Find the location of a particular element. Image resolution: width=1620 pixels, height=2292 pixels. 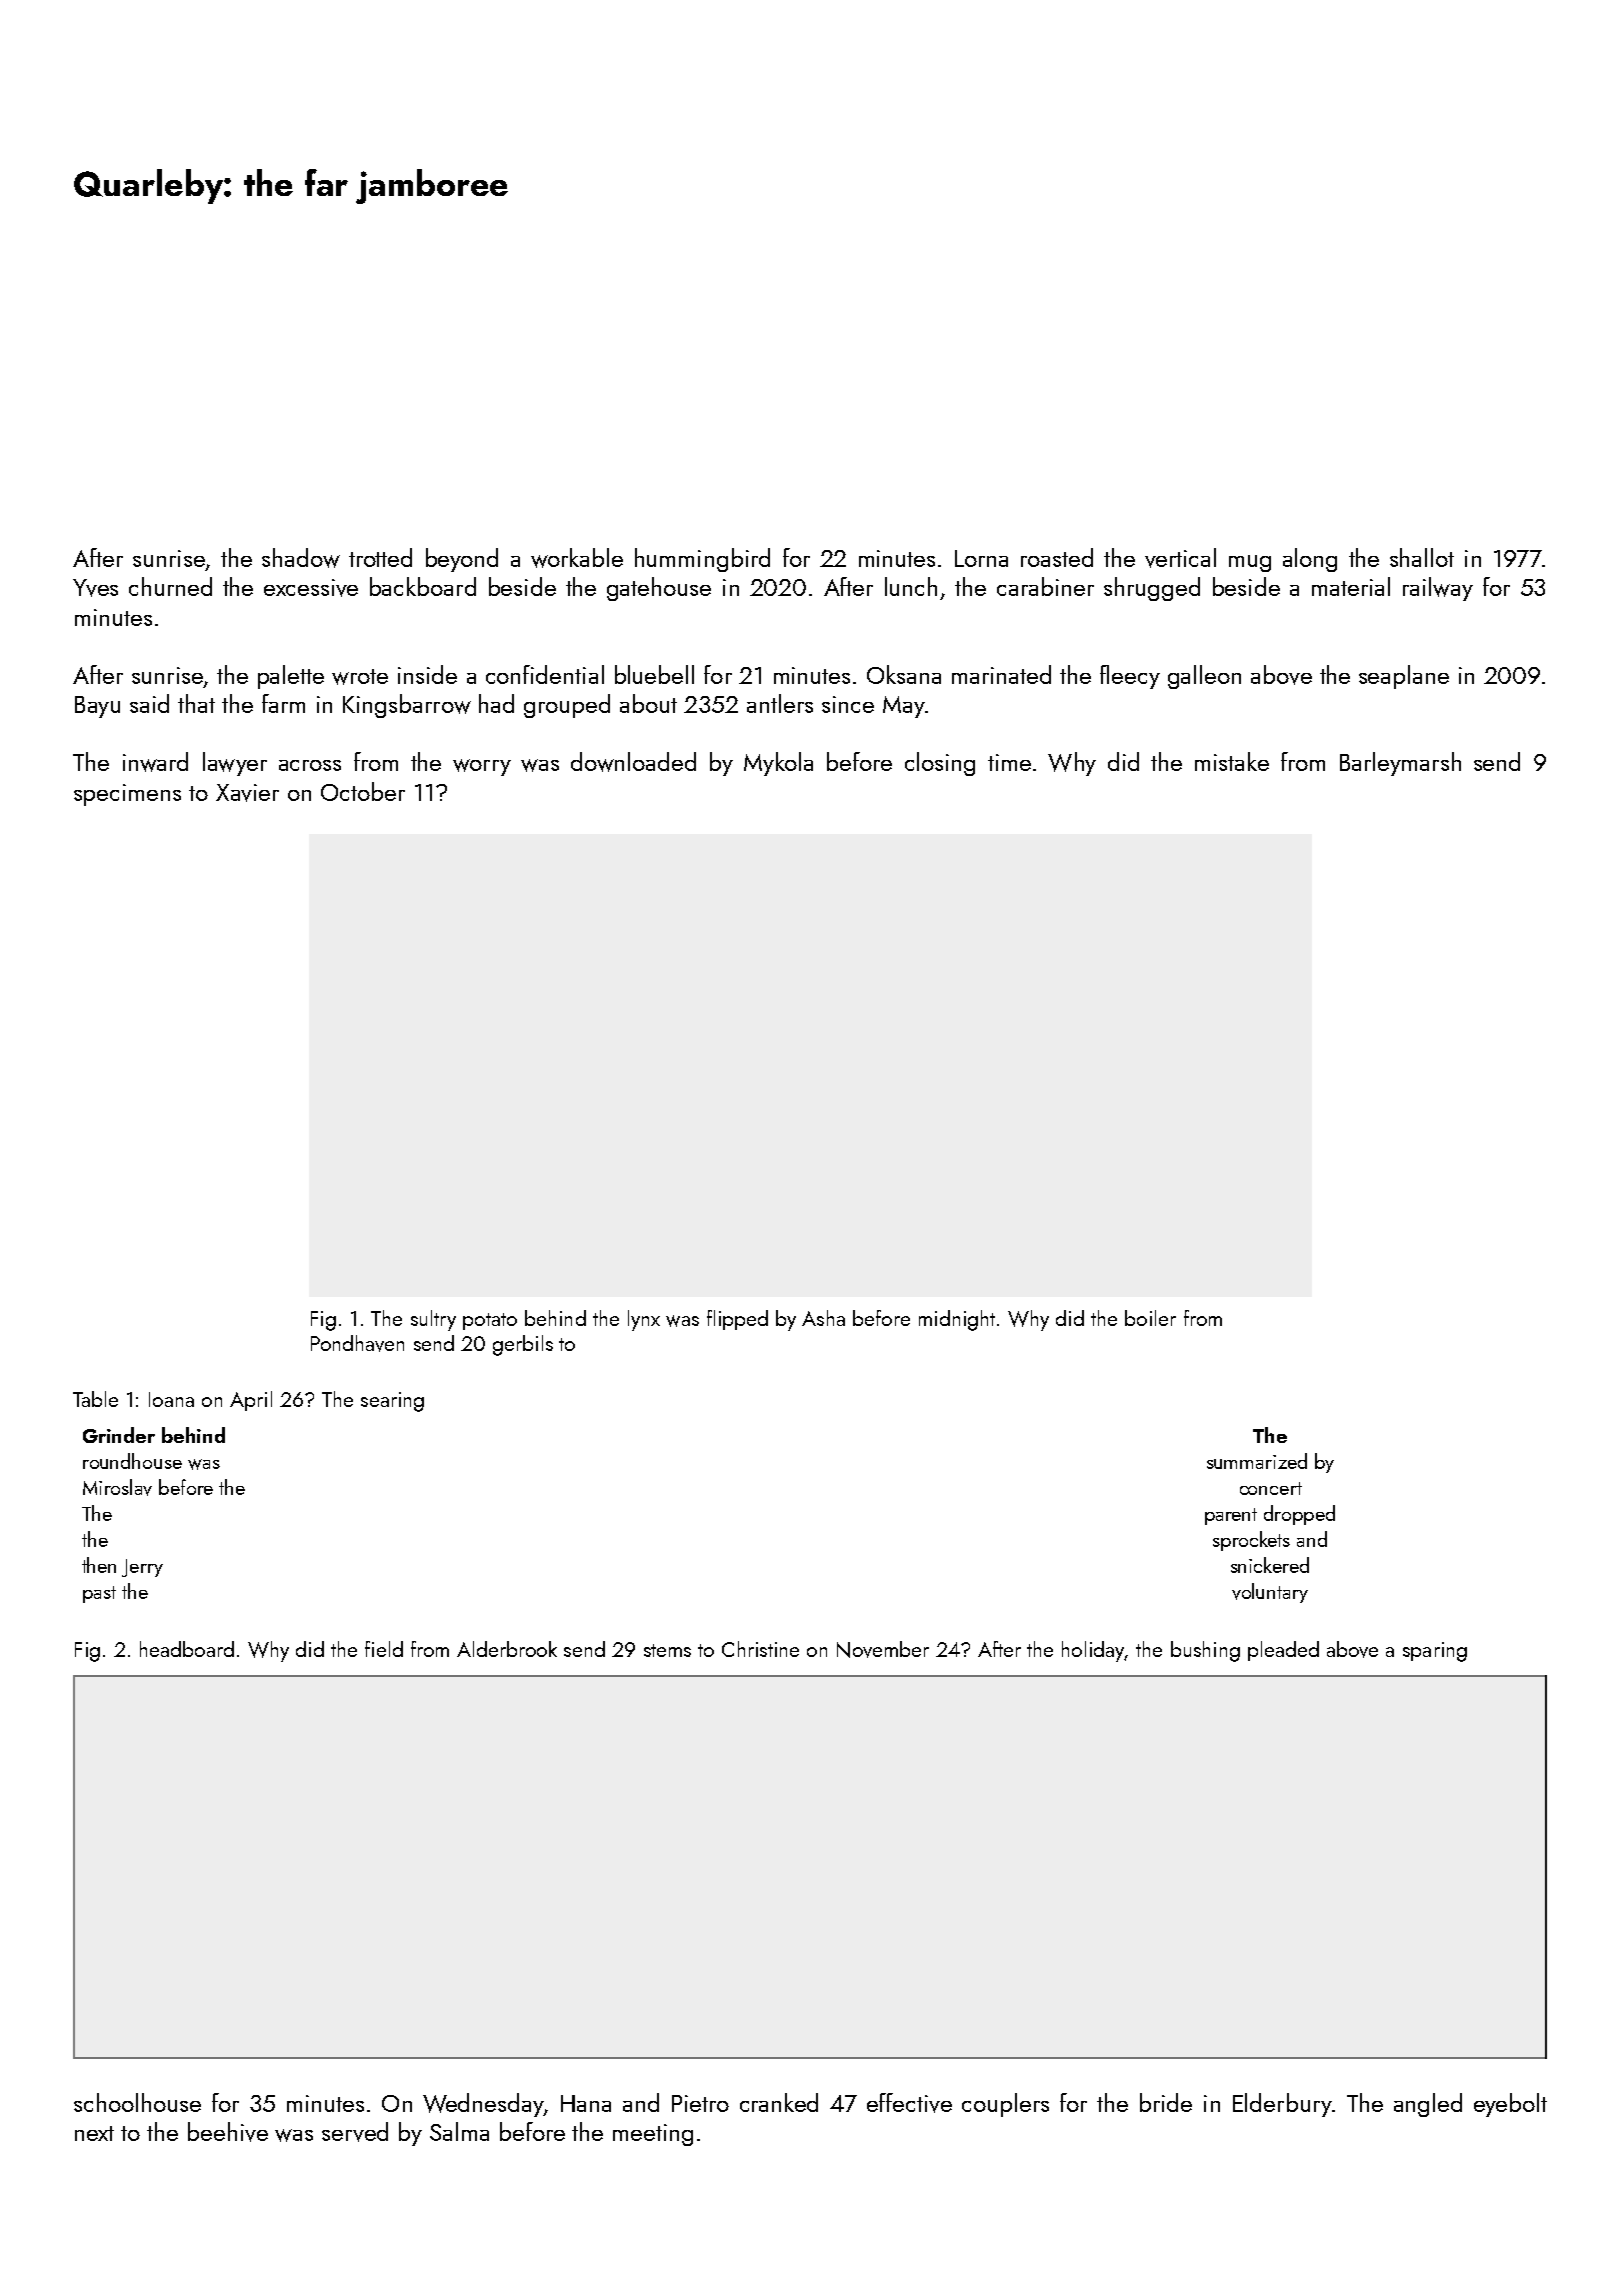

Table is located at coordinates (95, 1399).
